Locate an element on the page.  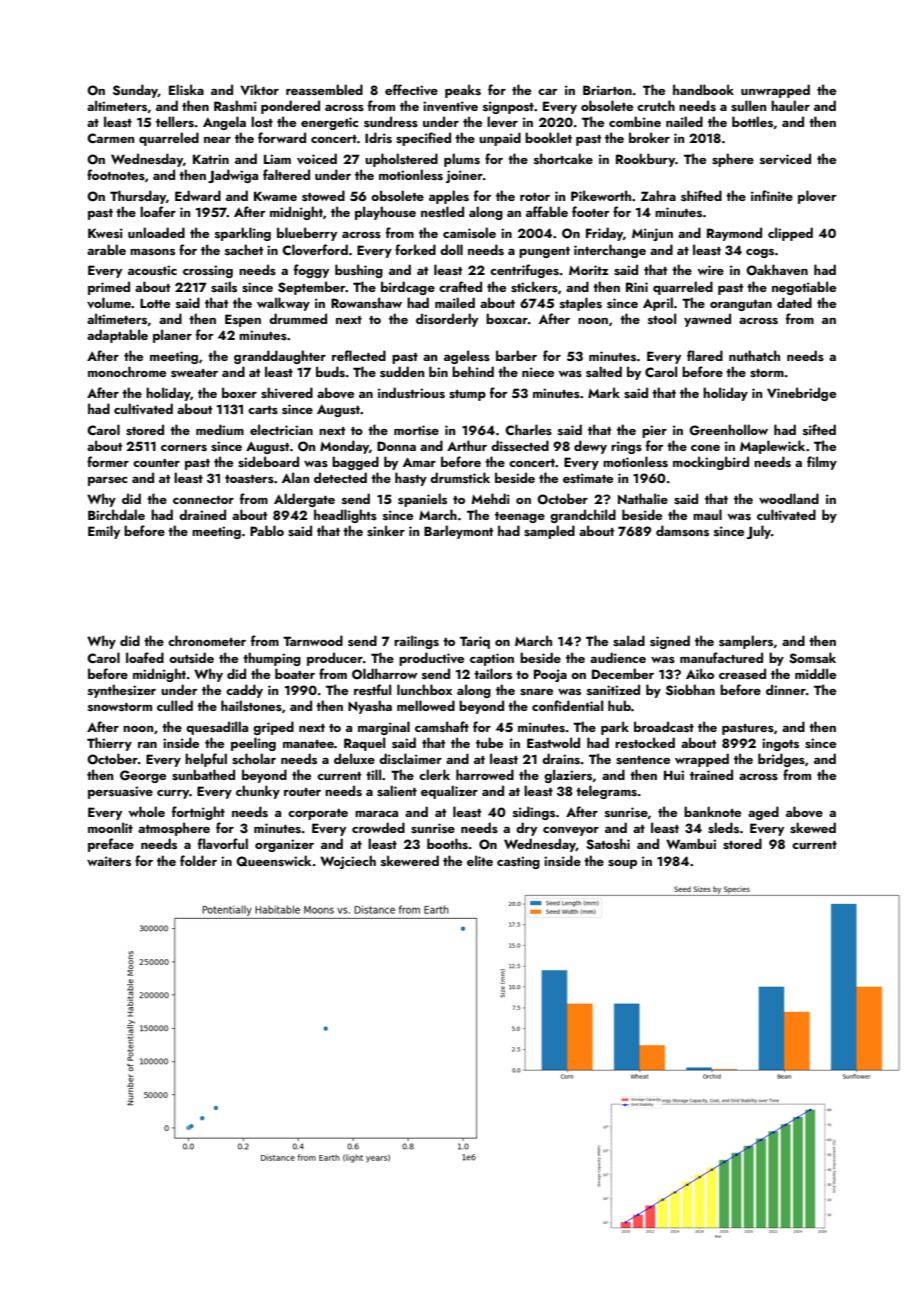
hauler is located at coordinates (790, 105).
